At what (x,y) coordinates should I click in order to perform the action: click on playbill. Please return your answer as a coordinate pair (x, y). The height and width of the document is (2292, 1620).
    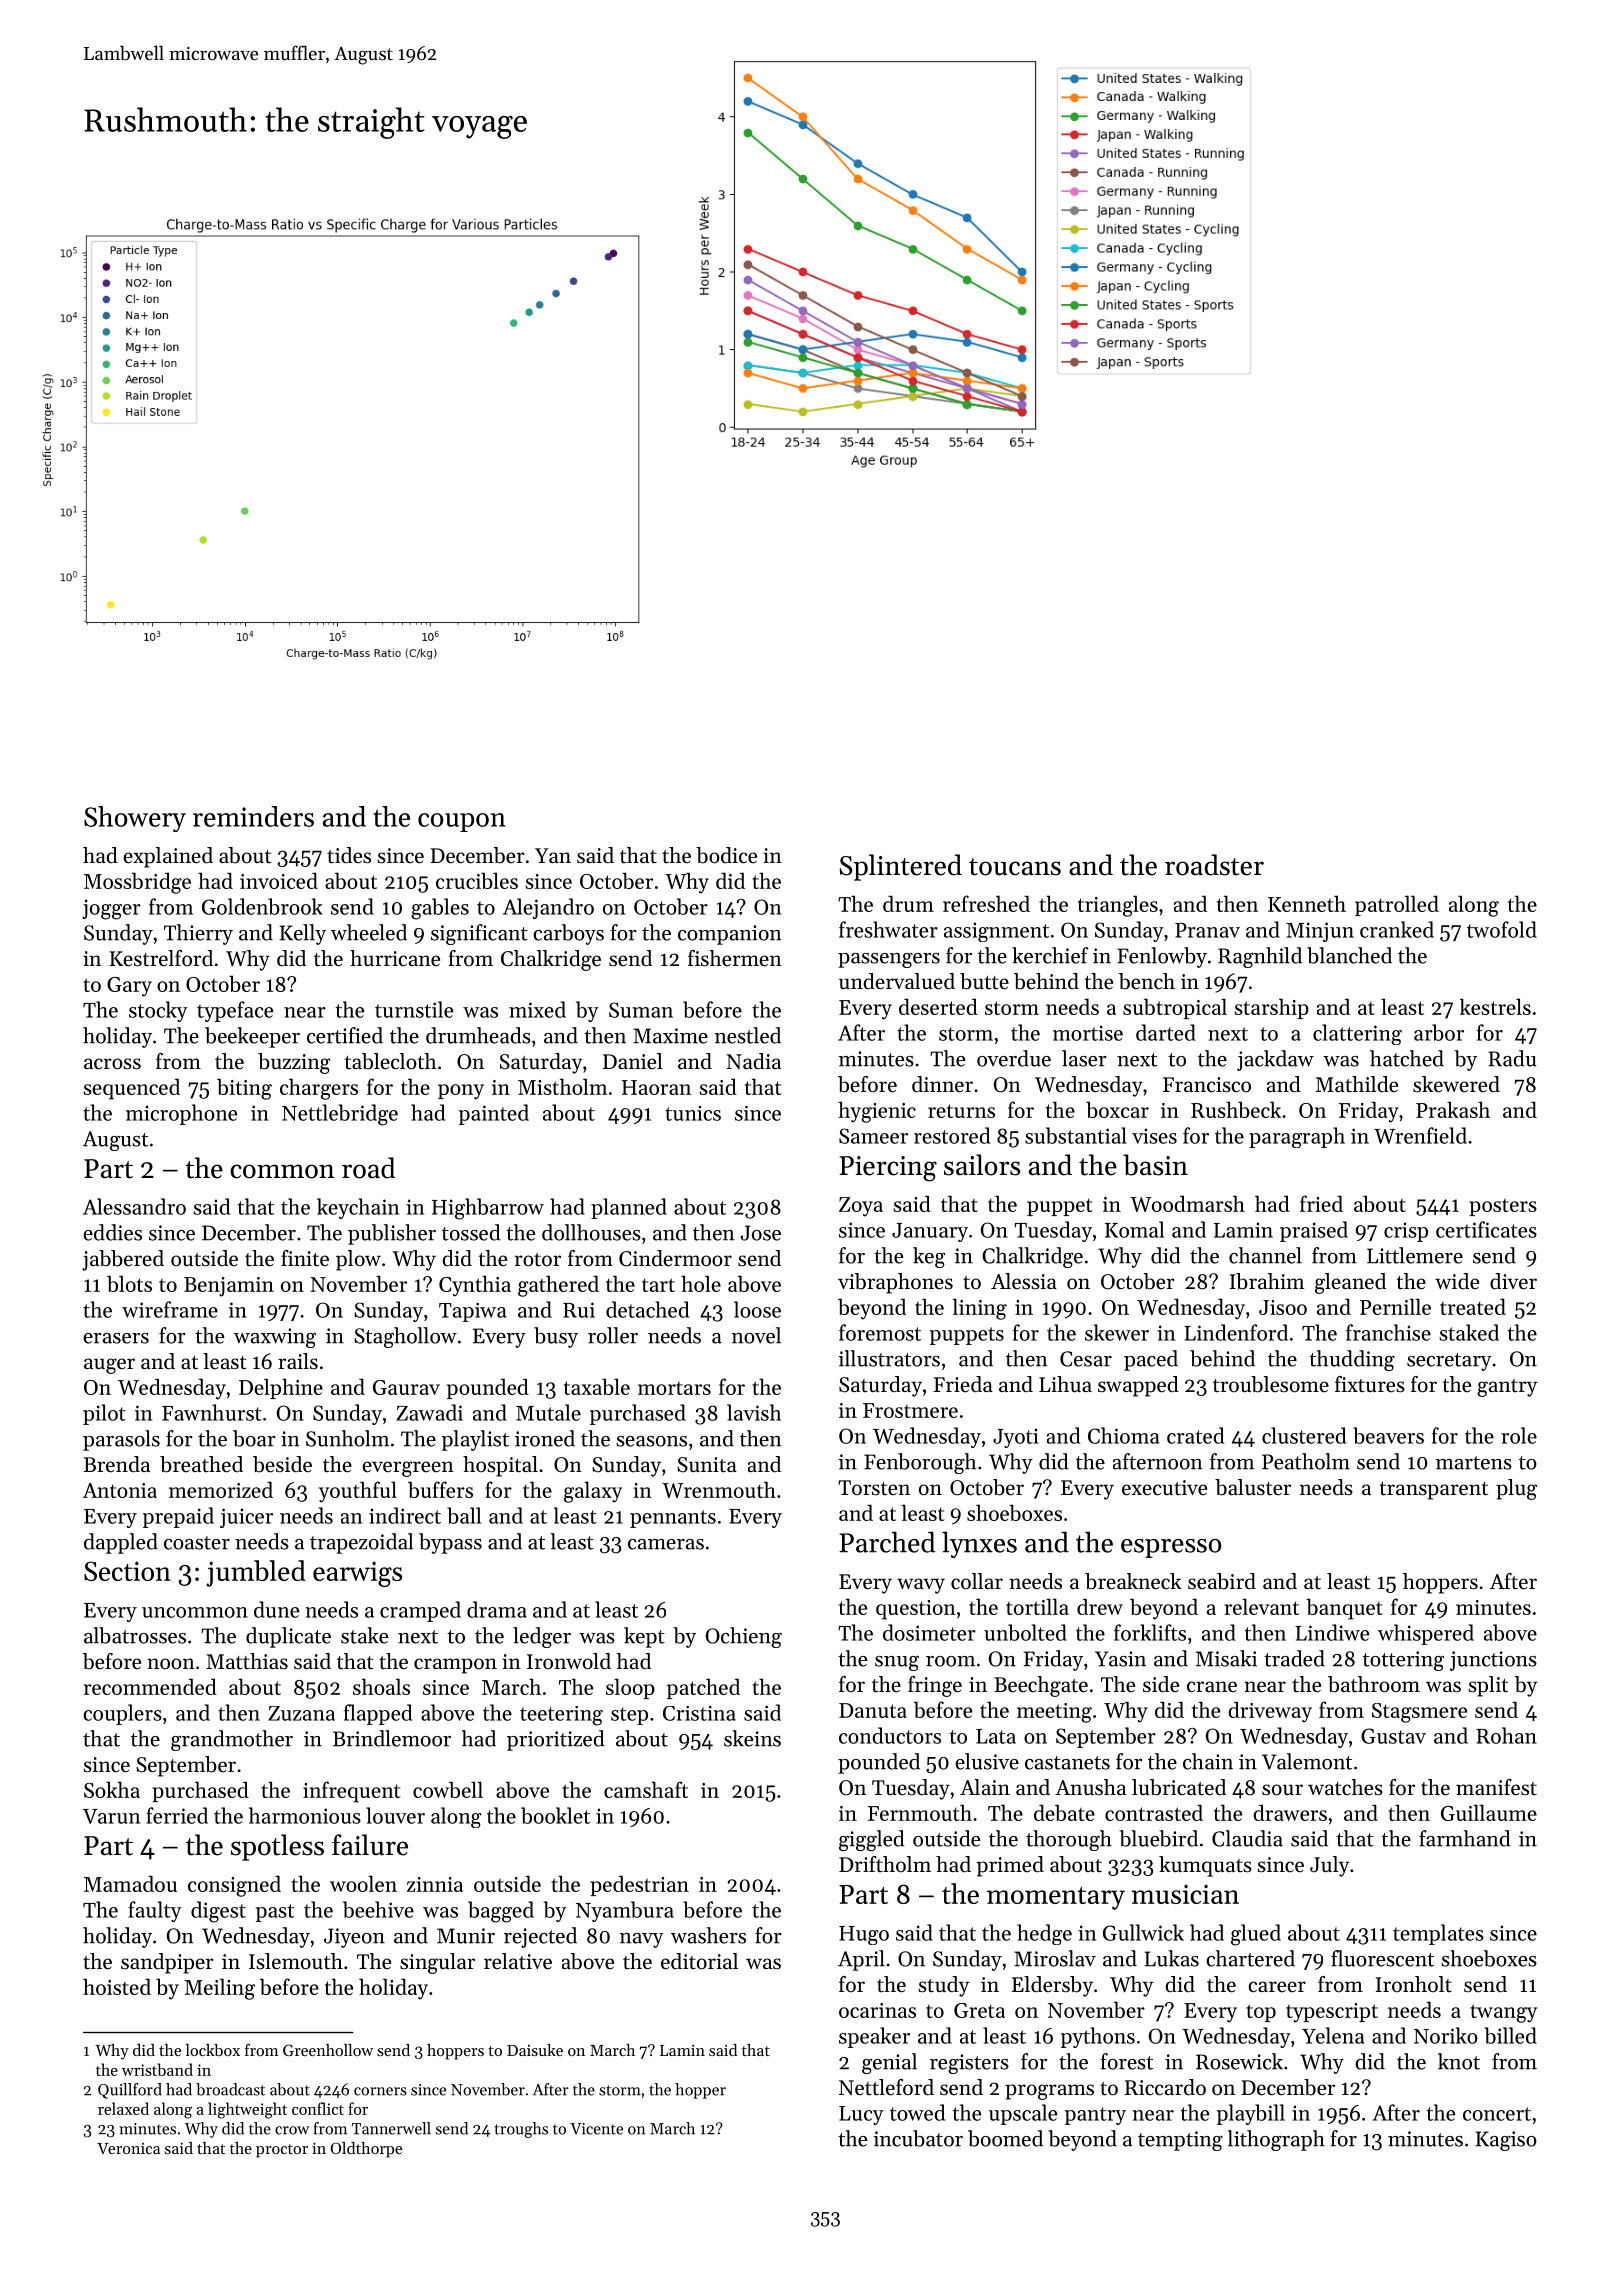
    Looking at the image, I should click on (1251, 2114).
